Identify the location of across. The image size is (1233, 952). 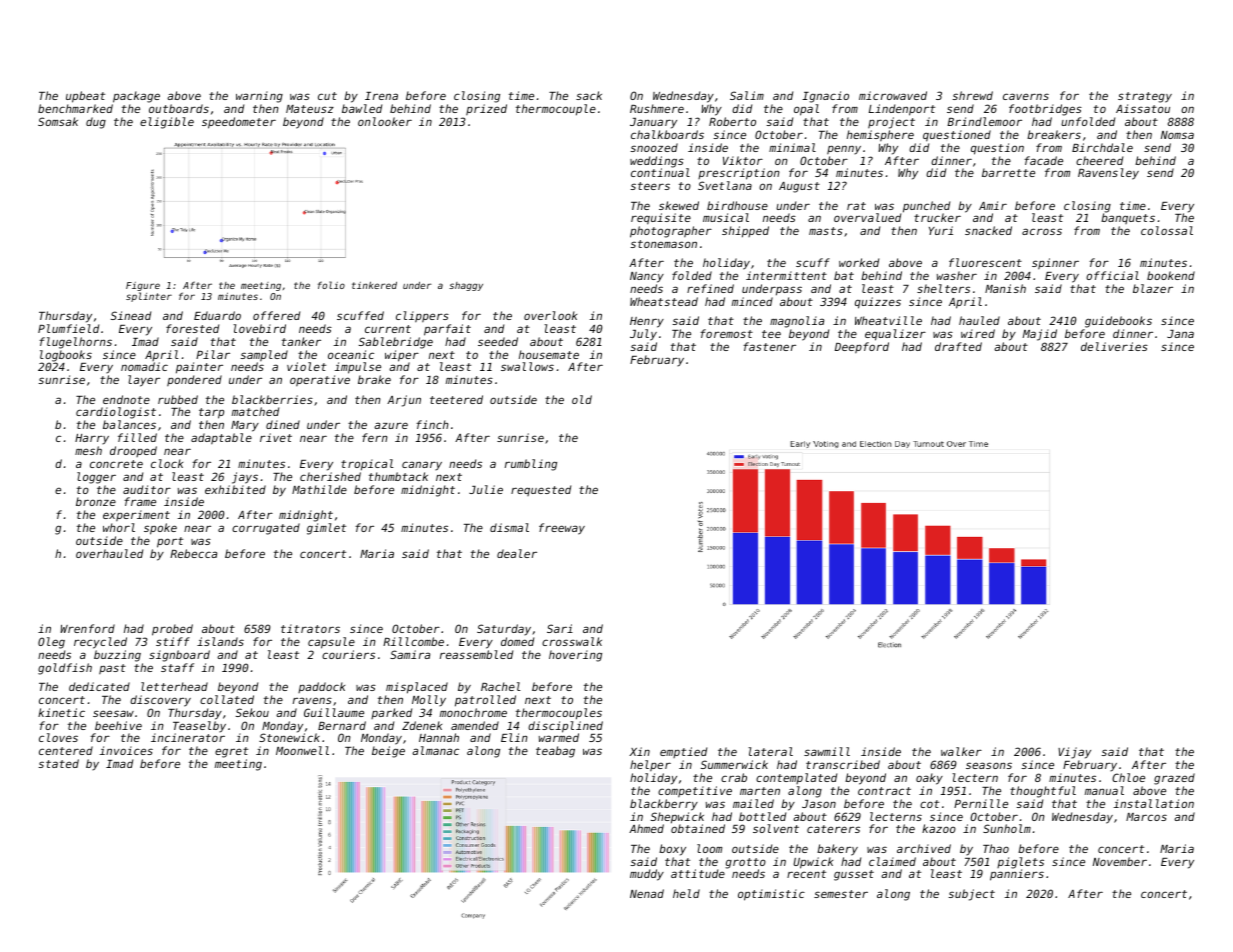
(1042, 231).
